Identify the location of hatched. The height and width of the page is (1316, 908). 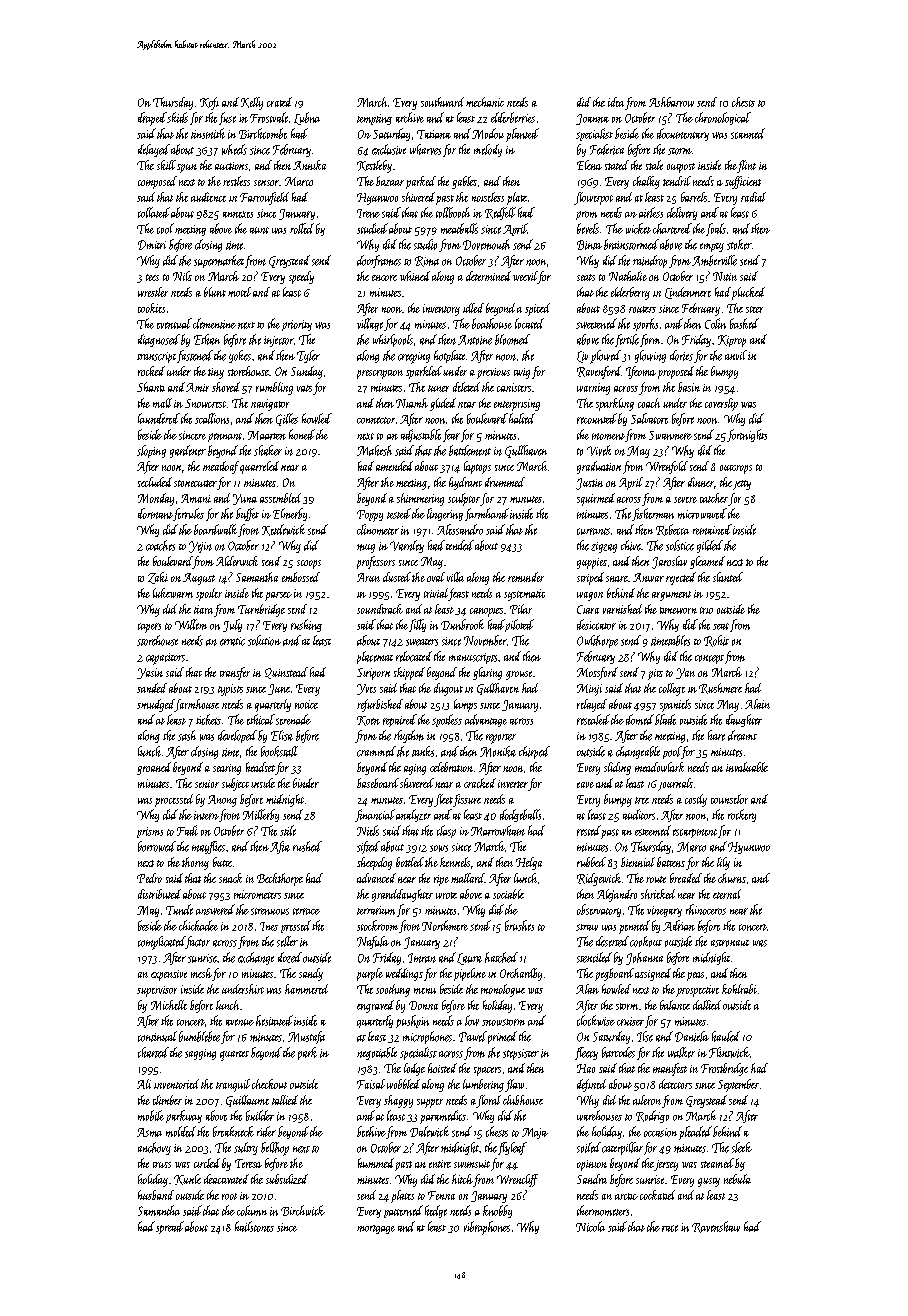
(501, 957).
